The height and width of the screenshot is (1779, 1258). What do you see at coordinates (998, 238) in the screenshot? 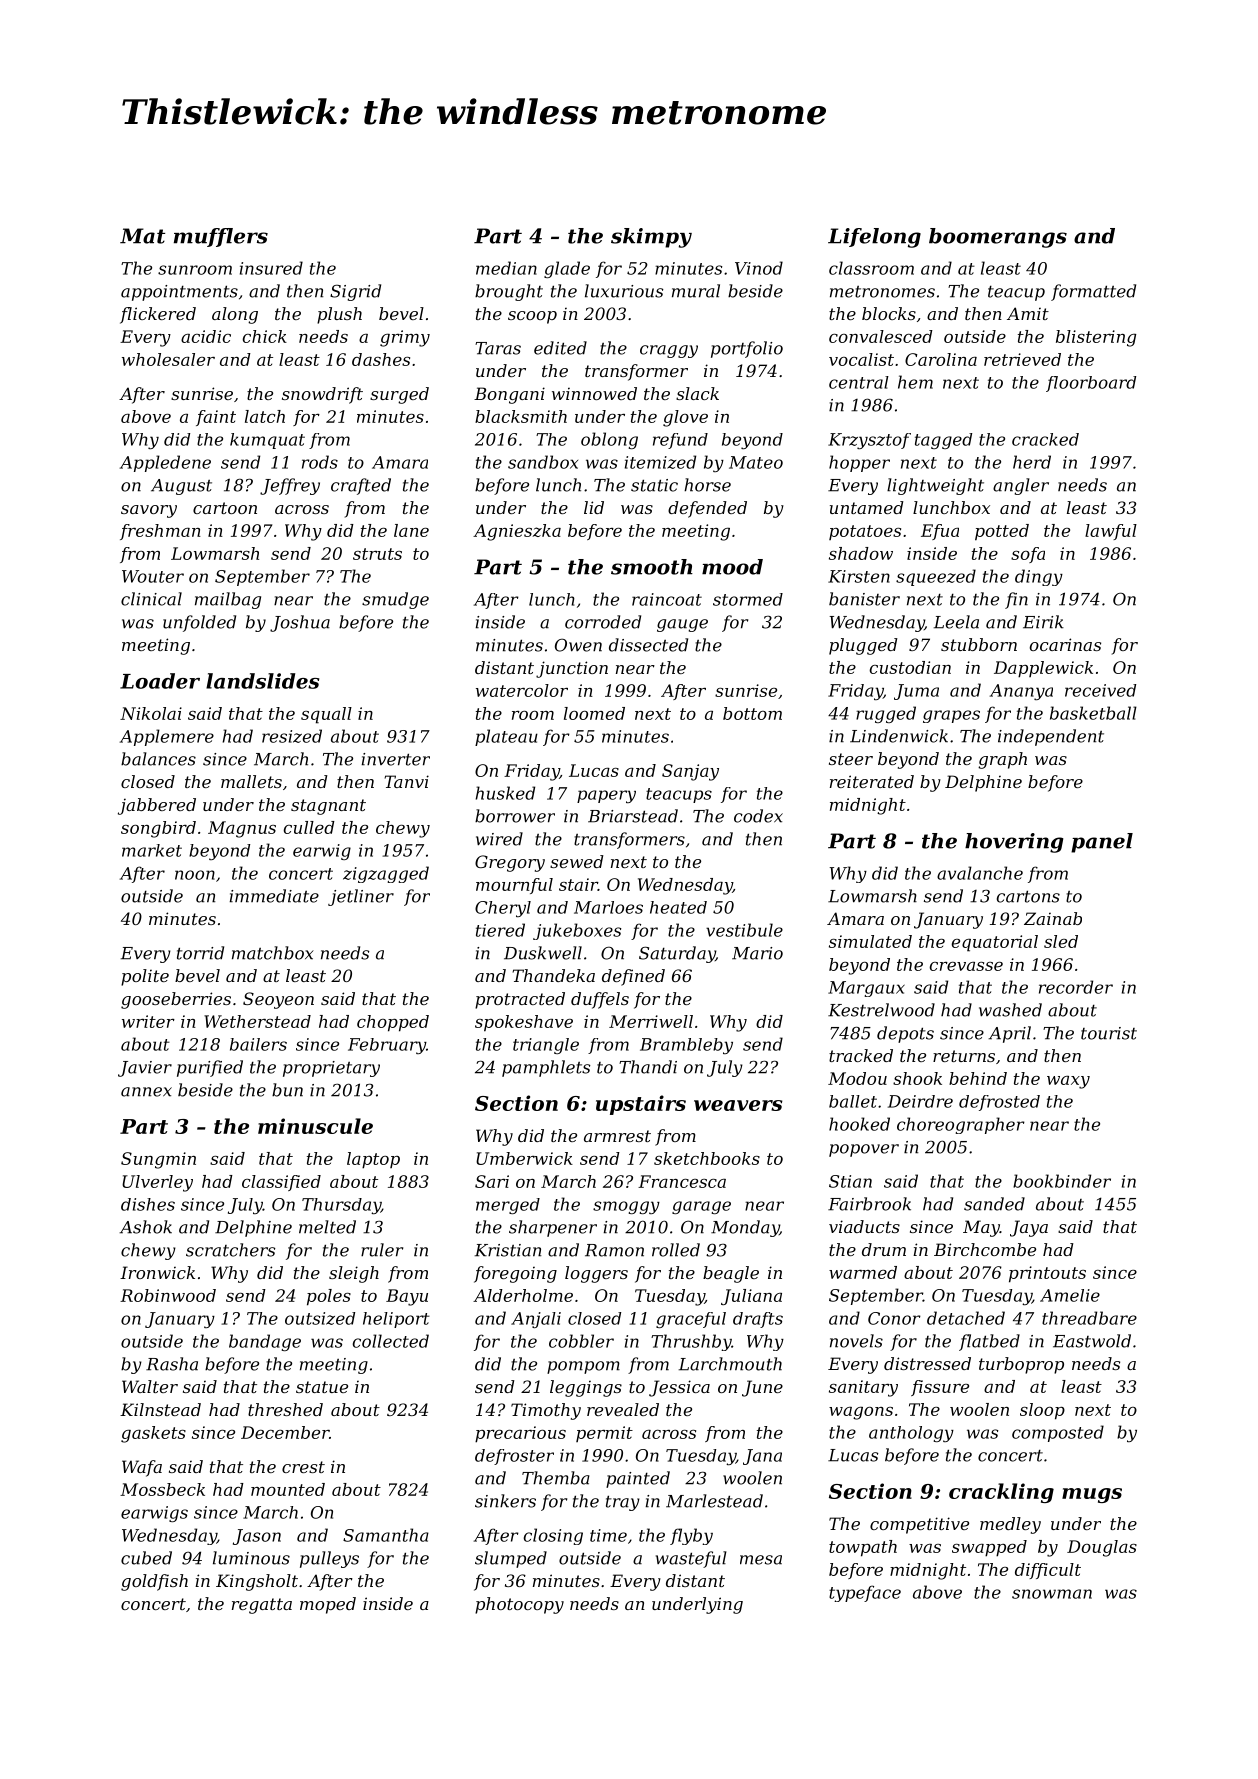
I see `boomerangs` at bounding box center [998, 238].
